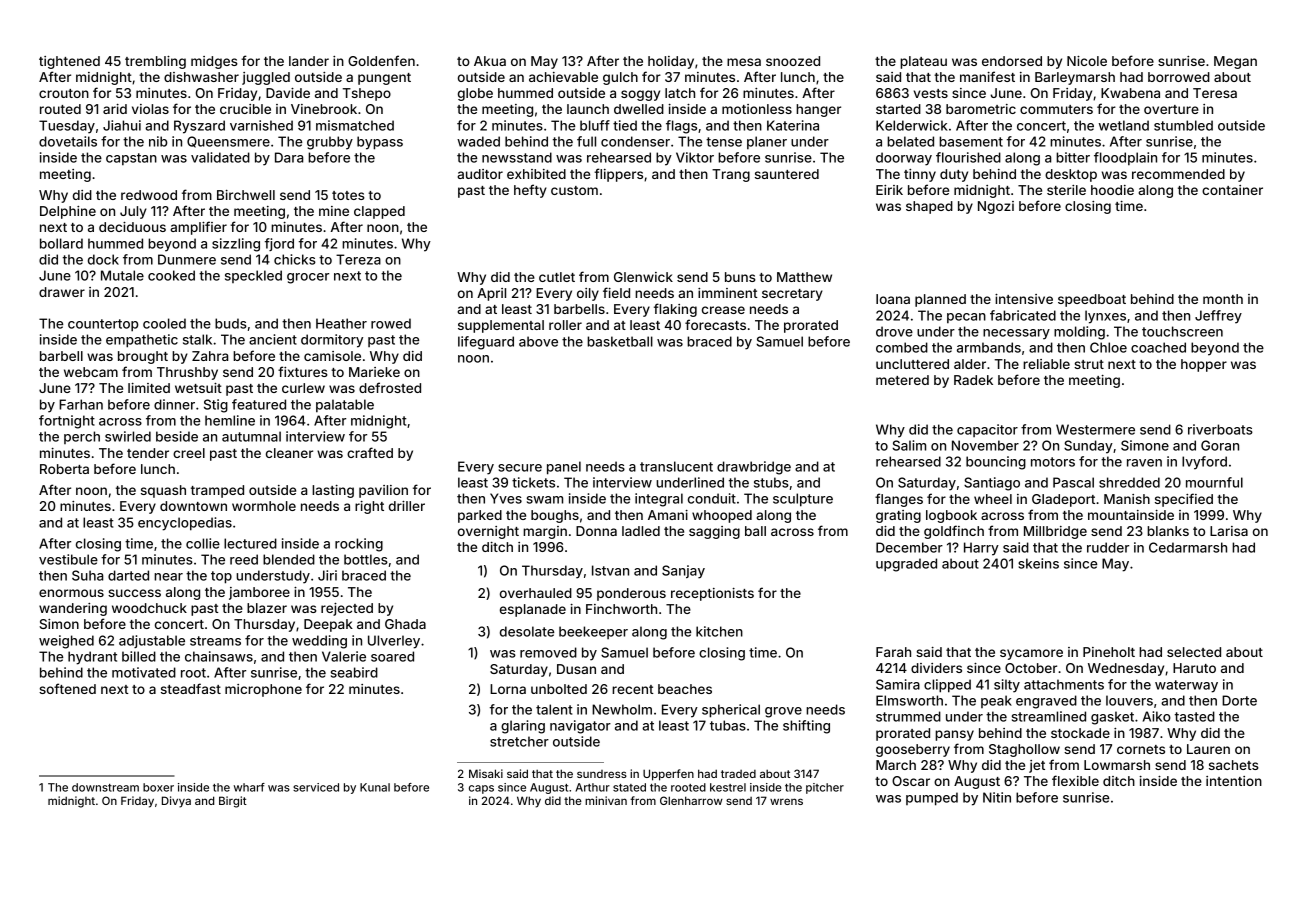 This screenshot has height=924, width=1308. What do you see at coordinates (633, 689) in the screenshot?
I see `recent` at bounding box center [633, 689].
